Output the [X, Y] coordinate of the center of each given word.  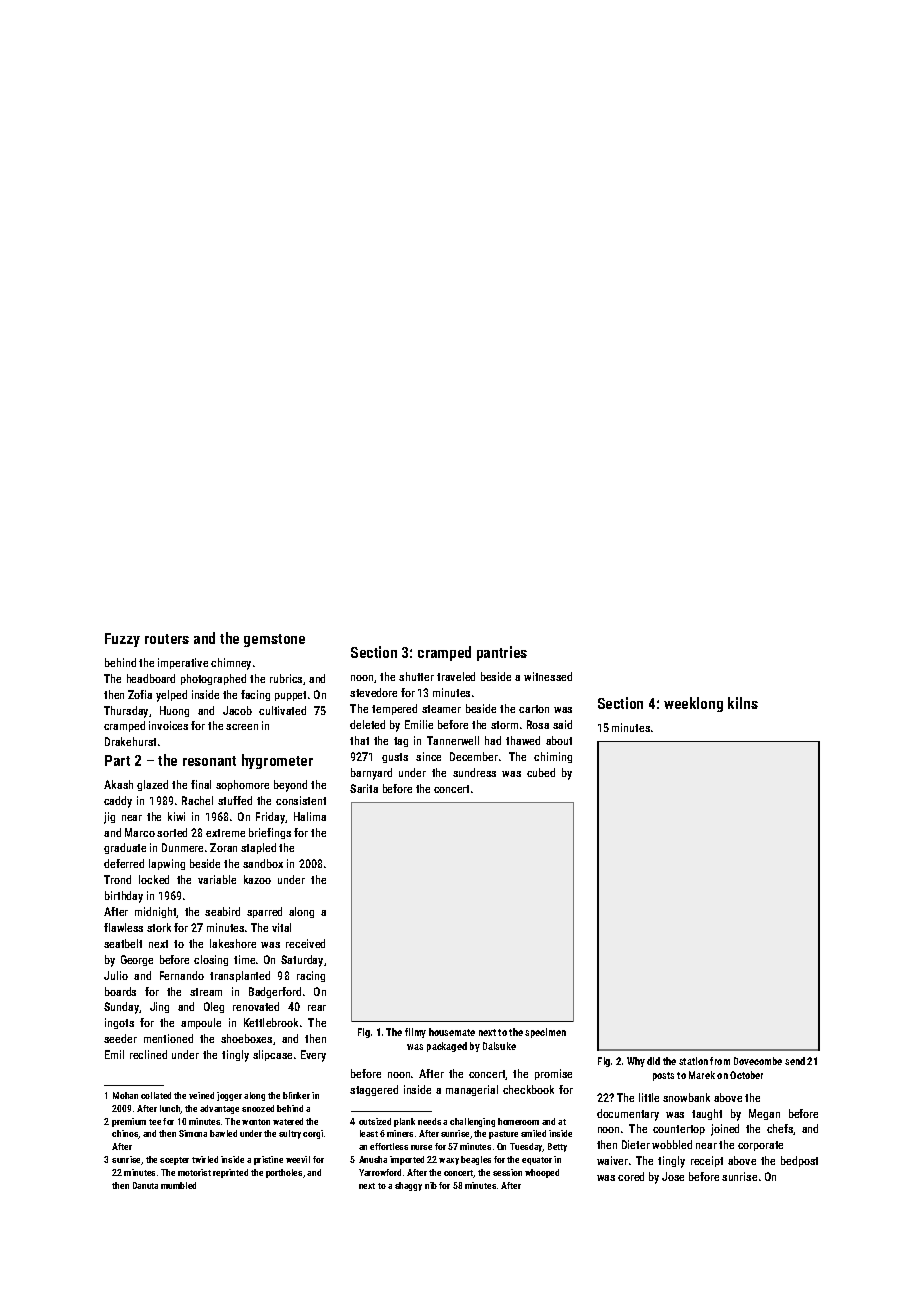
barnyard [371, 774]
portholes [284, 1173]
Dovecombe [758, 1061]
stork [159, 927]
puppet [290, 696]
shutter [416, 676]
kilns [743, 703]
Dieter [636, 1144]
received [305, 943]
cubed [541, 772]
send [795, 1061]
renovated [256, 1006]
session [507, 1172]
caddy [118, 802]
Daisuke [499, 1046]
